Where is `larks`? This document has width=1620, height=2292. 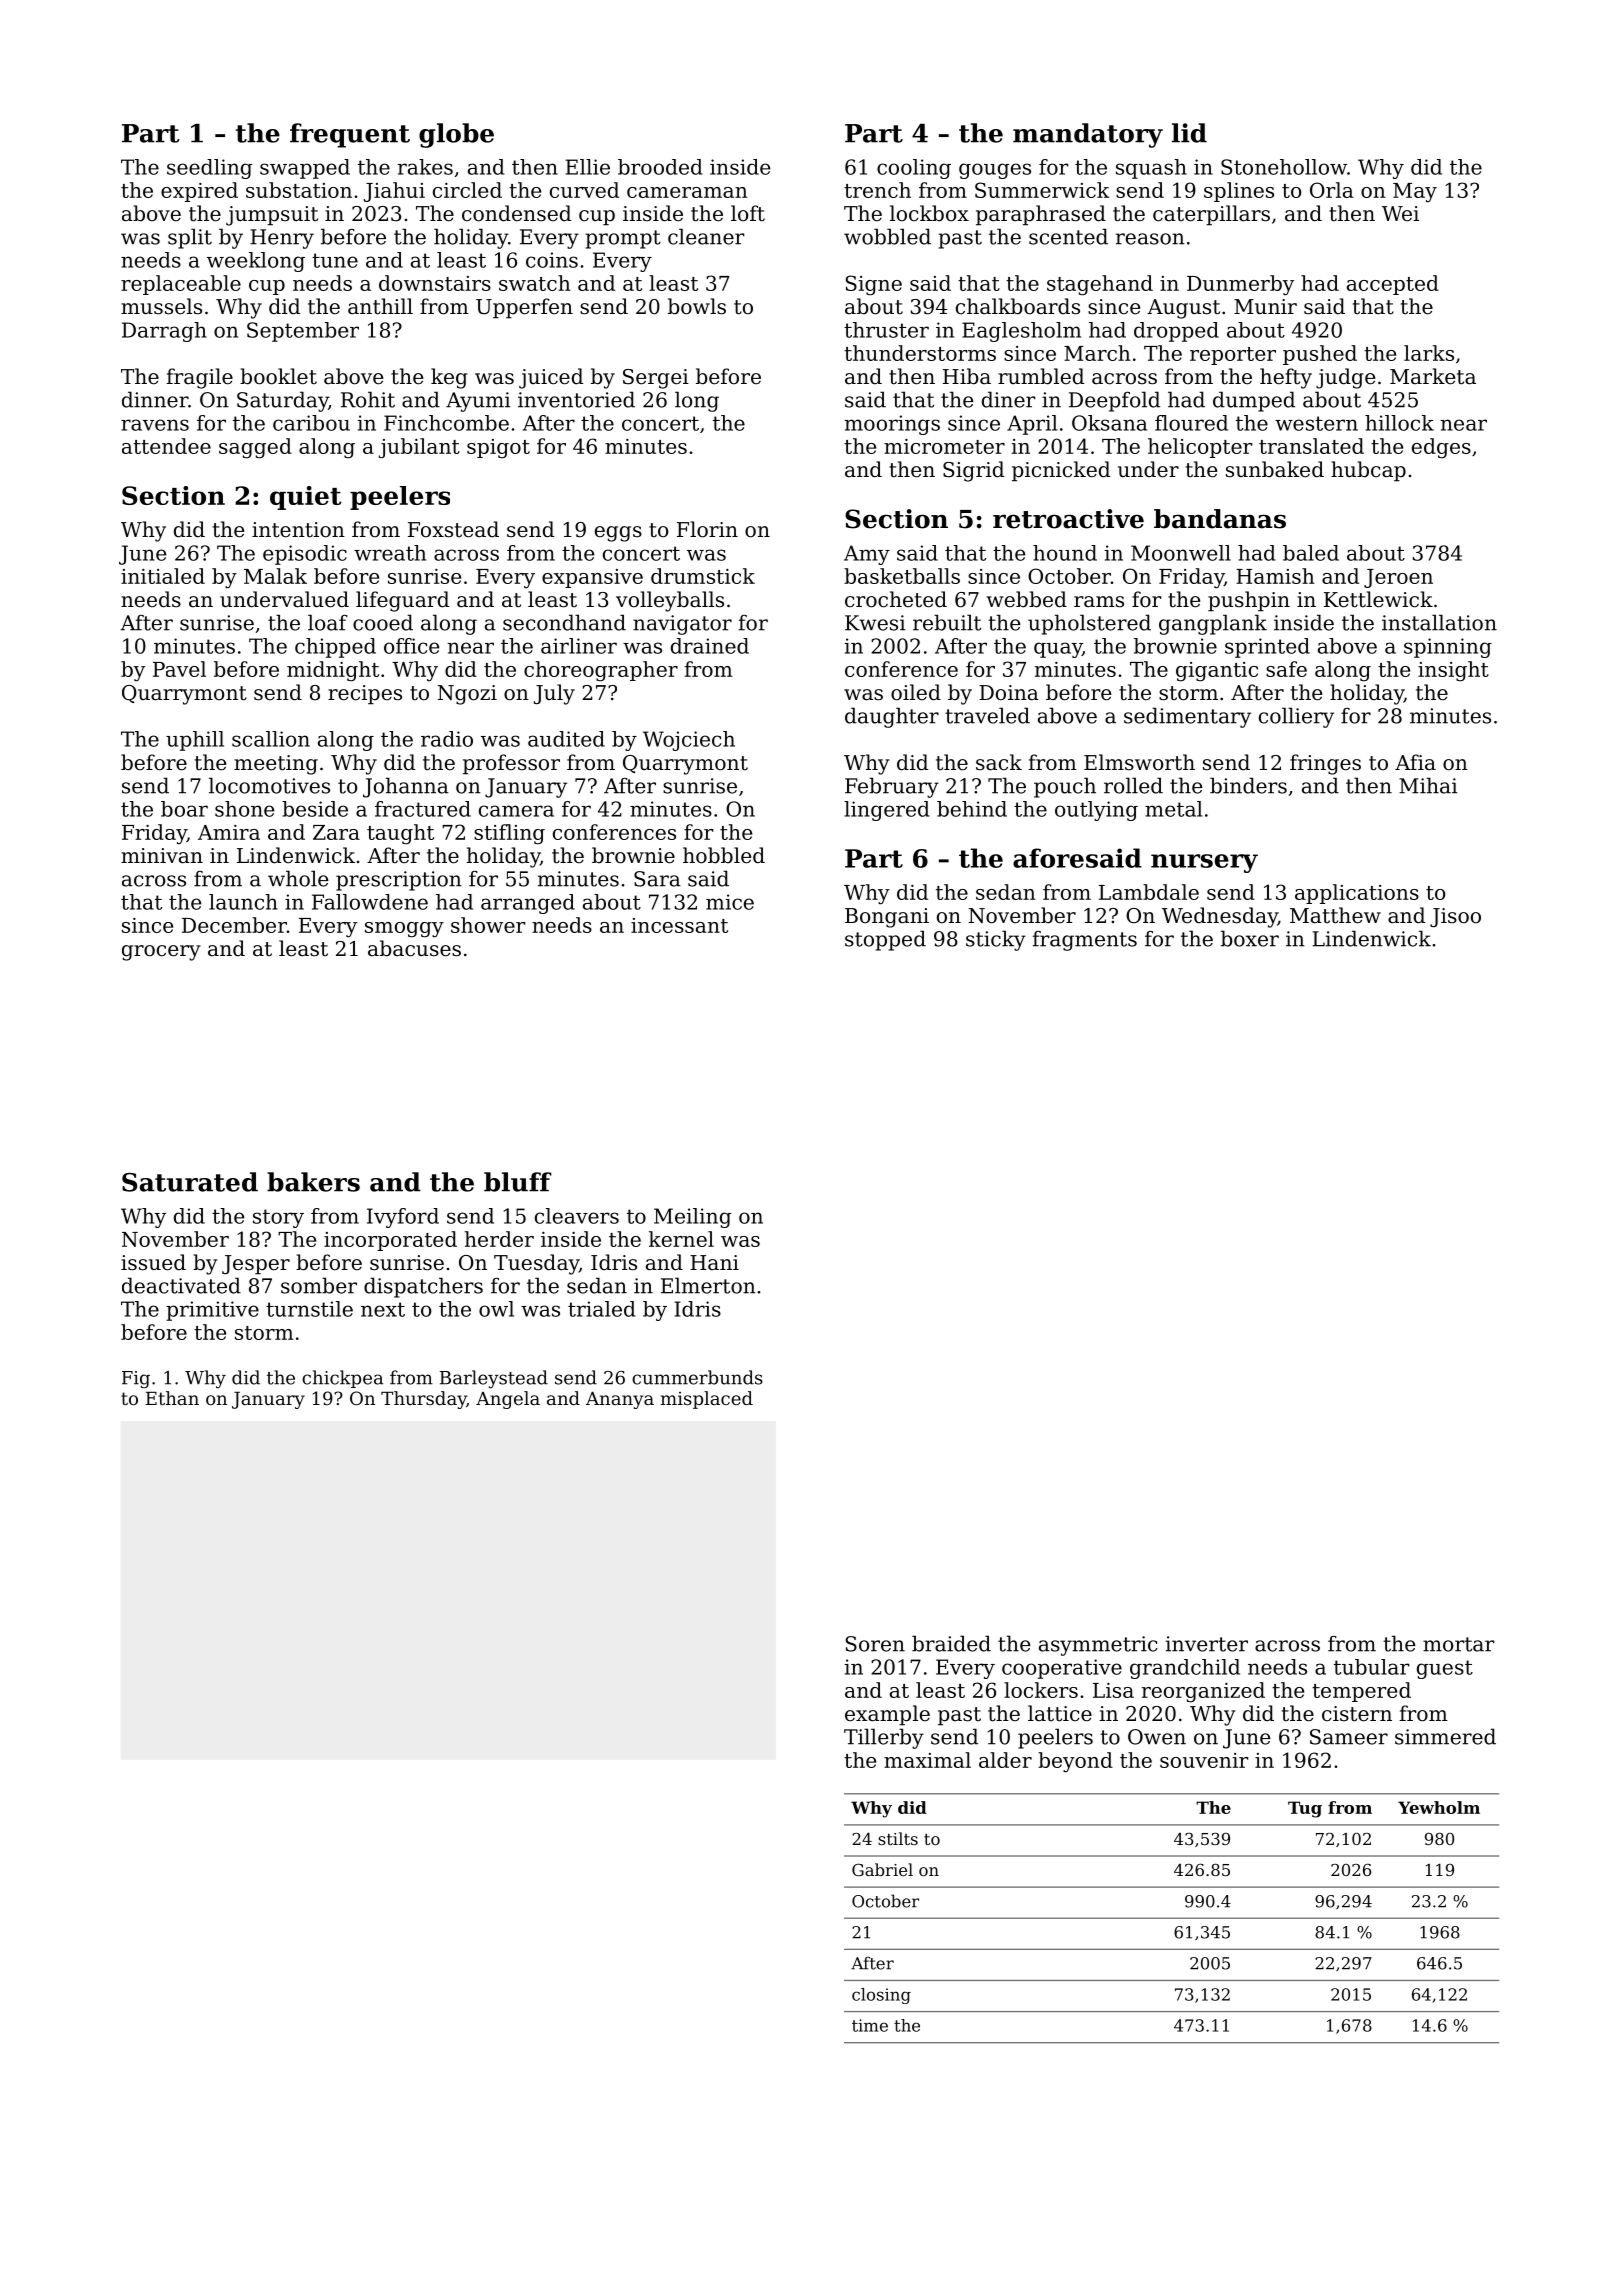 larks is located at coordinates (1429, 353).
